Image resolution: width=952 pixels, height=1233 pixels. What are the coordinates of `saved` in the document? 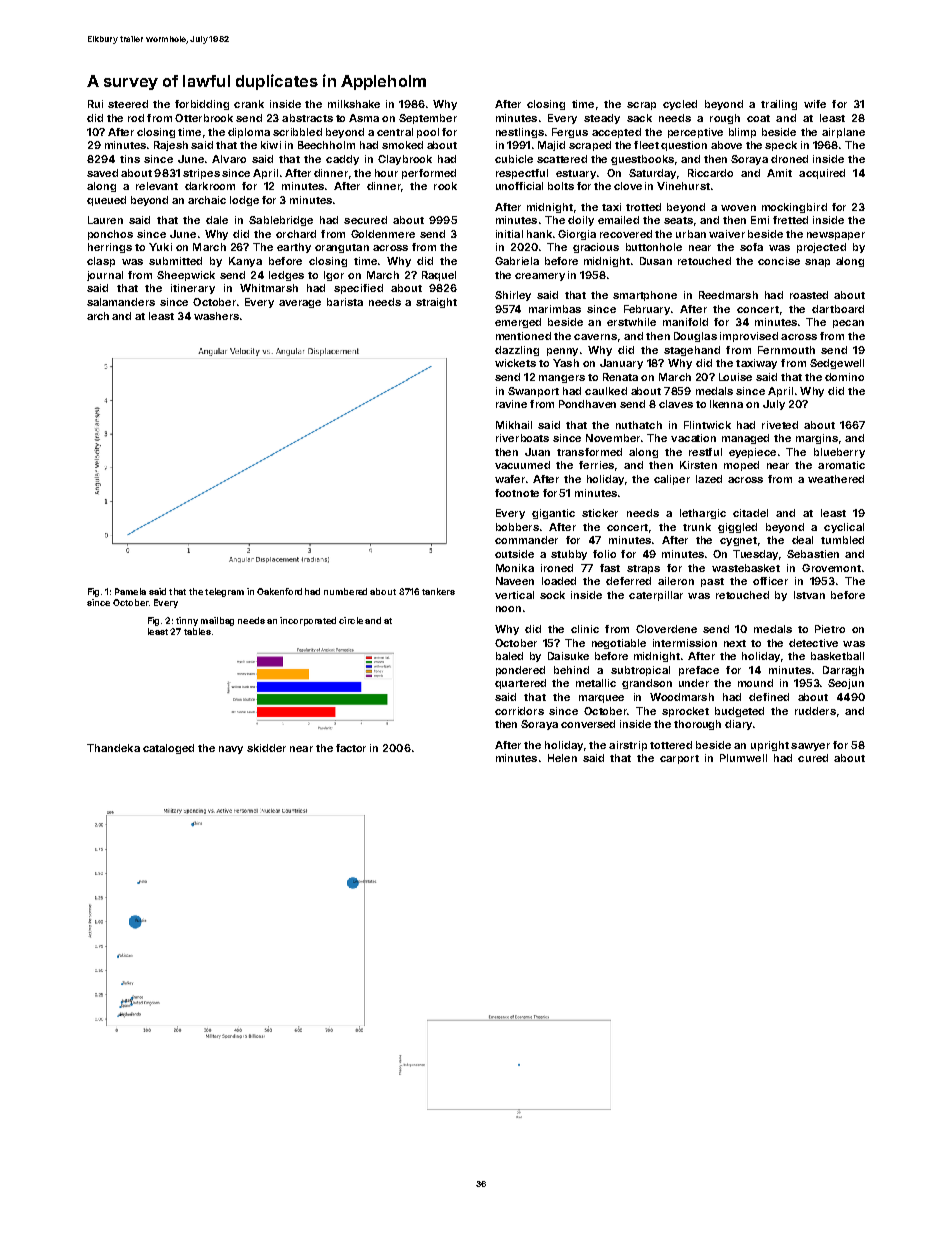 It's located at (102, 173).
